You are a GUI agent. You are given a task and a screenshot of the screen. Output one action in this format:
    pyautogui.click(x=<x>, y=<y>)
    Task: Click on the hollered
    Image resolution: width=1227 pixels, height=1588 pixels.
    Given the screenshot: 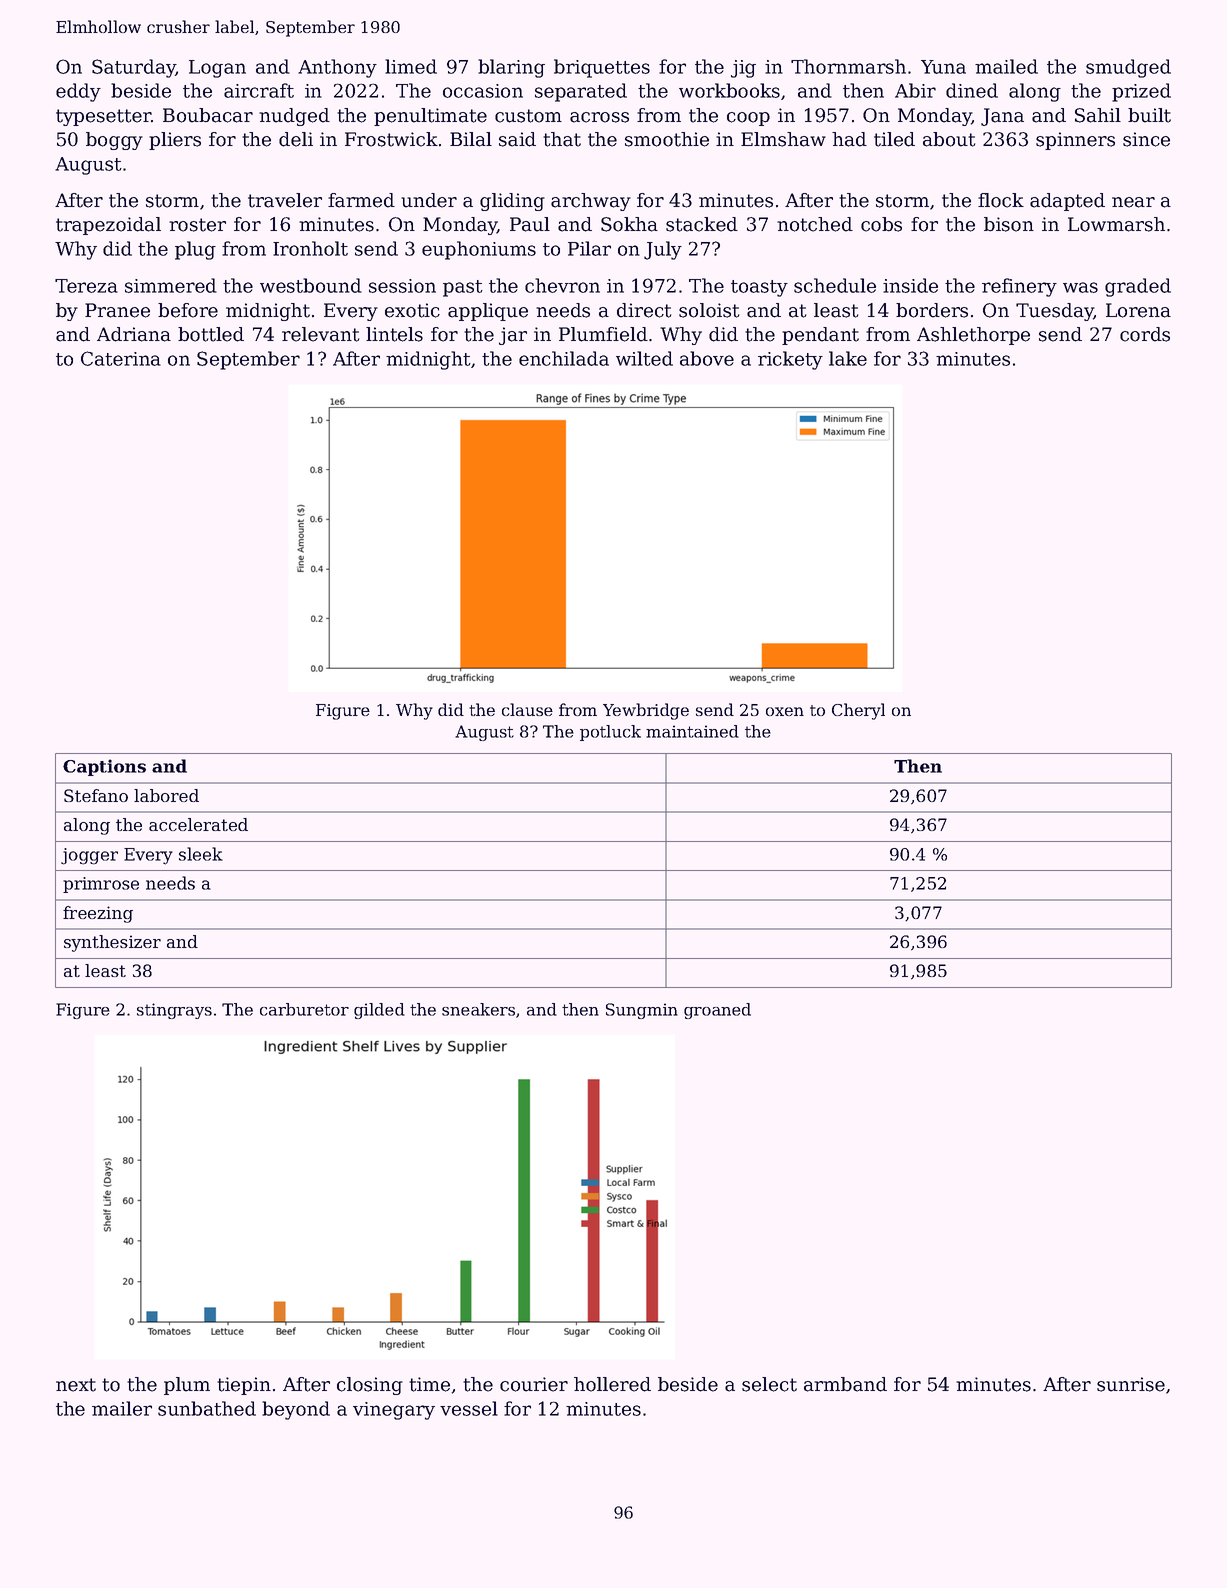 What is the action you would take?
    pyautogui.click(x=612, y=1384)
